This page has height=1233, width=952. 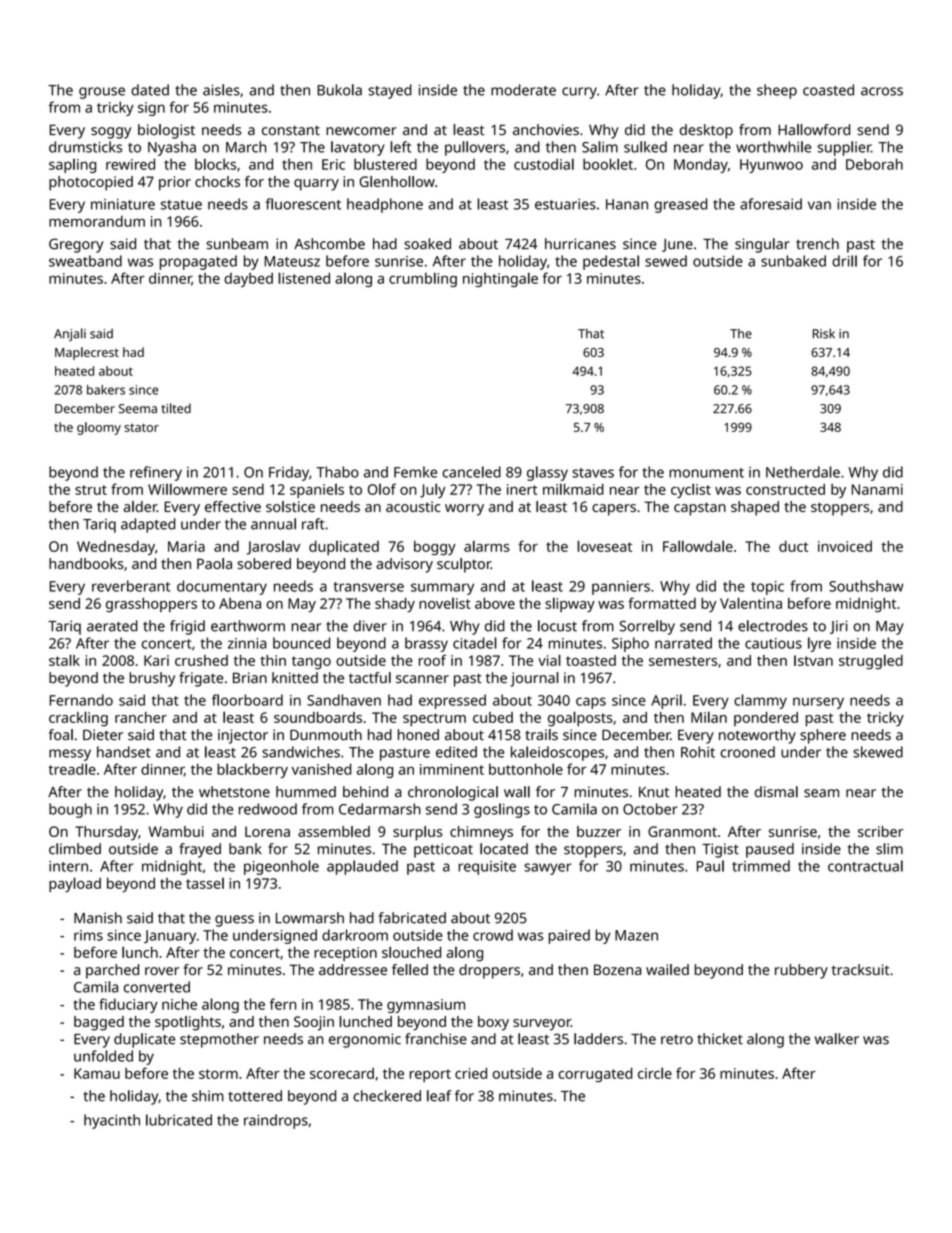 I want to click on floorboard, so click(x=247, y=700).
